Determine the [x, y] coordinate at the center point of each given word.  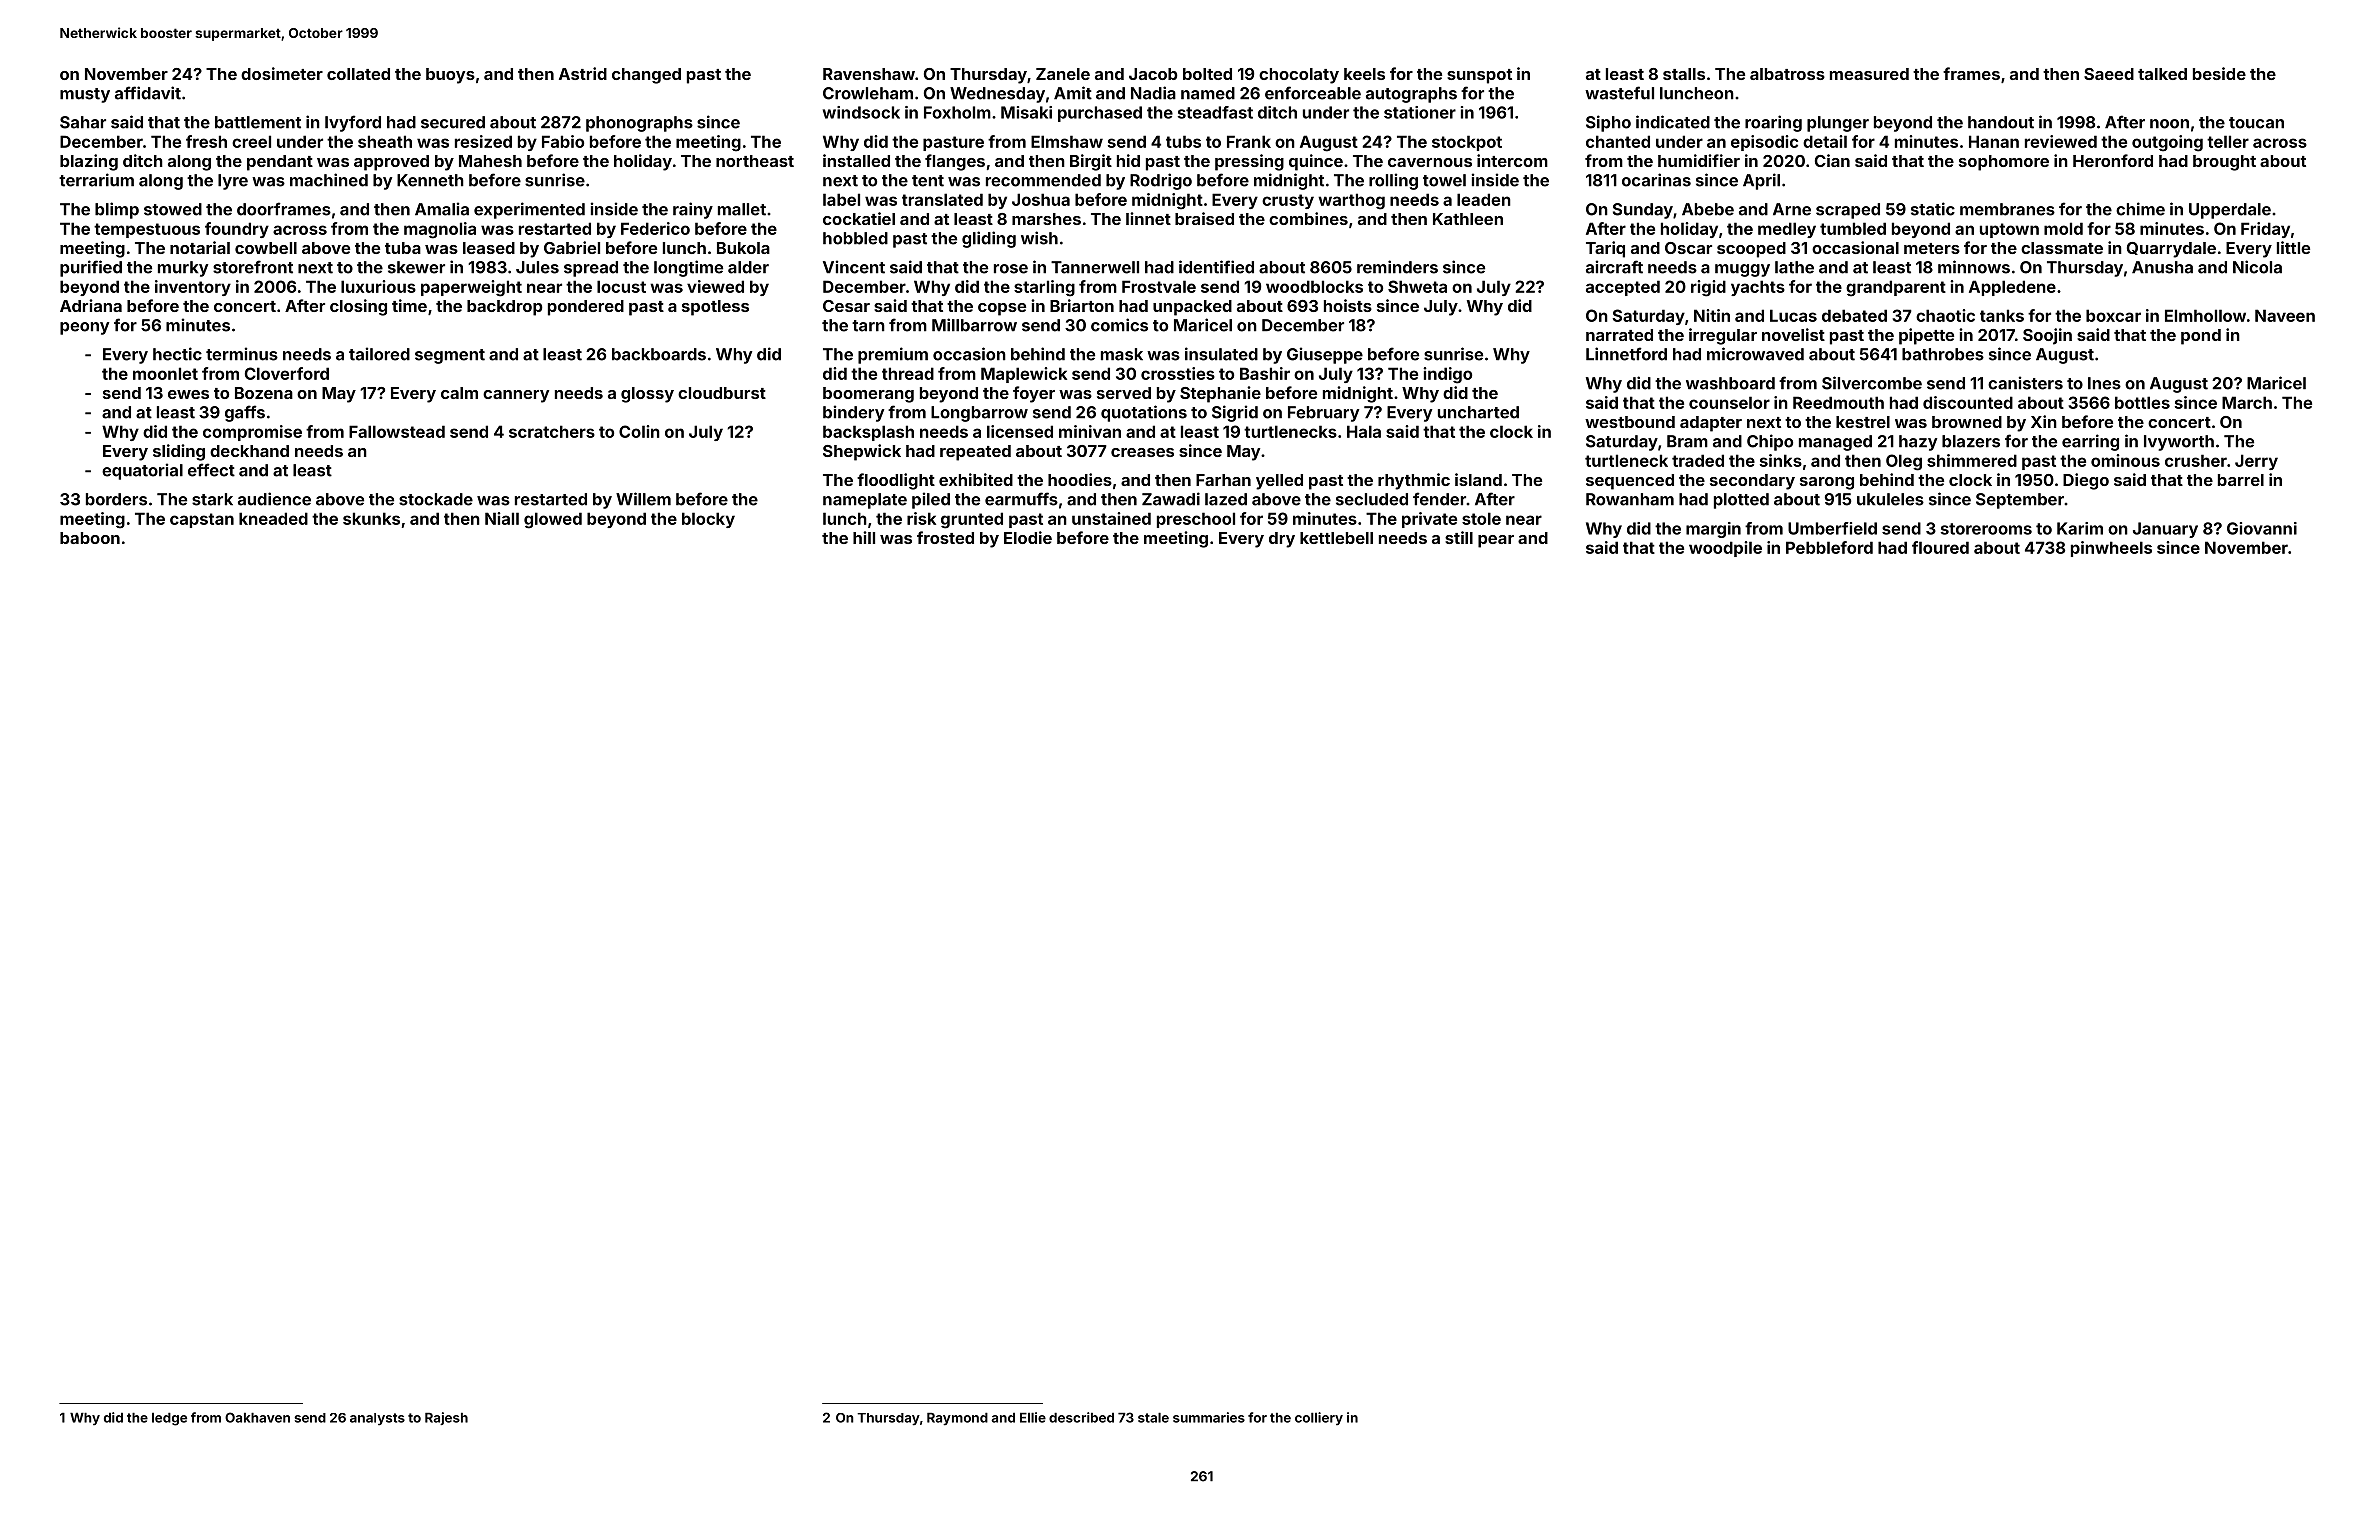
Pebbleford [1829, 547]
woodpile [1725, 549]
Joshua [1041, 199]
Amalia [442, 209]
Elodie [1028, 537]
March [2247, 402]
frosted [945, 537]
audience [274, 499]
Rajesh [446, 1418]
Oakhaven [257, 1417]
